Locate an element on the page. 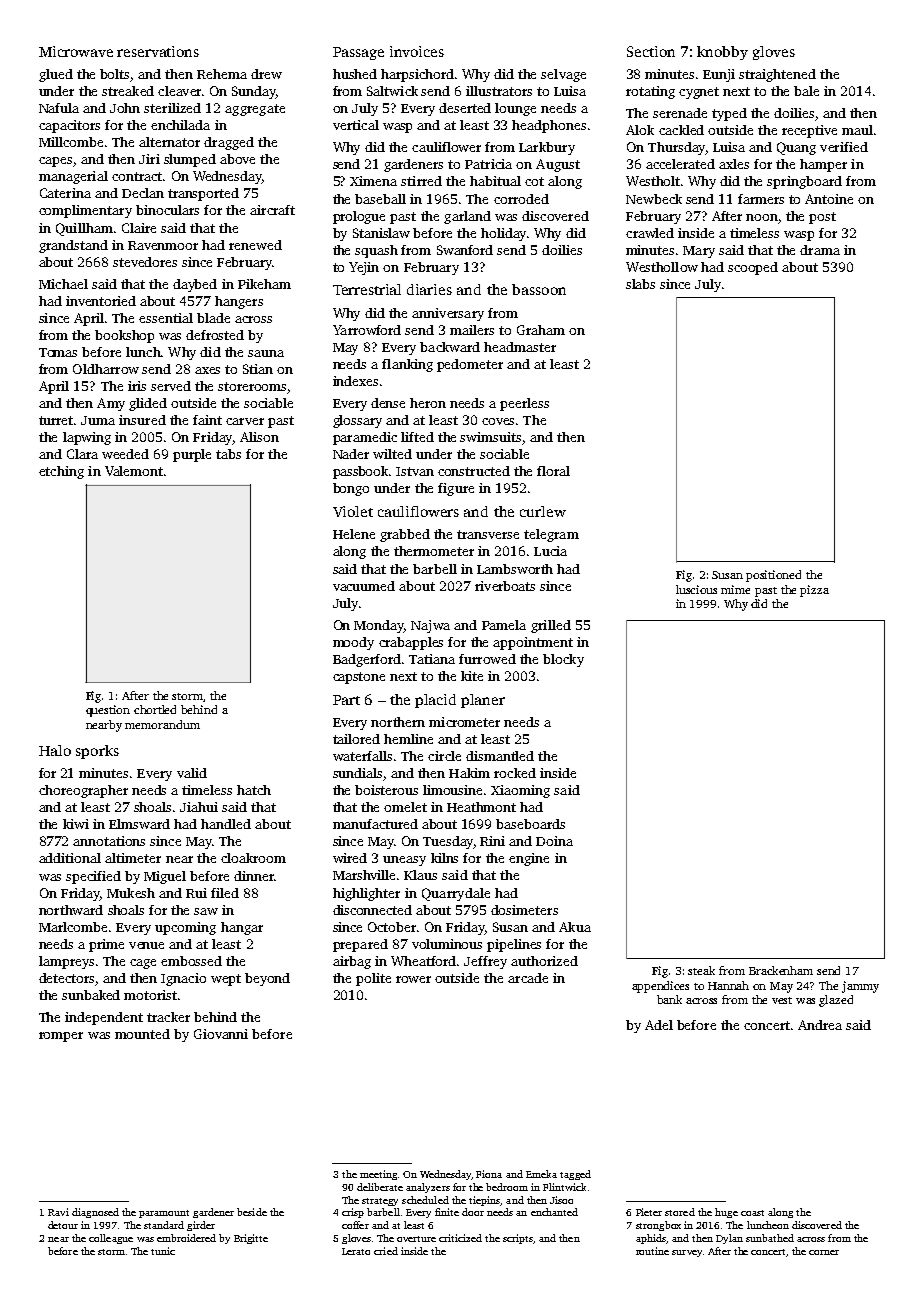  Andrea is located at coordinates (820, 1025).
